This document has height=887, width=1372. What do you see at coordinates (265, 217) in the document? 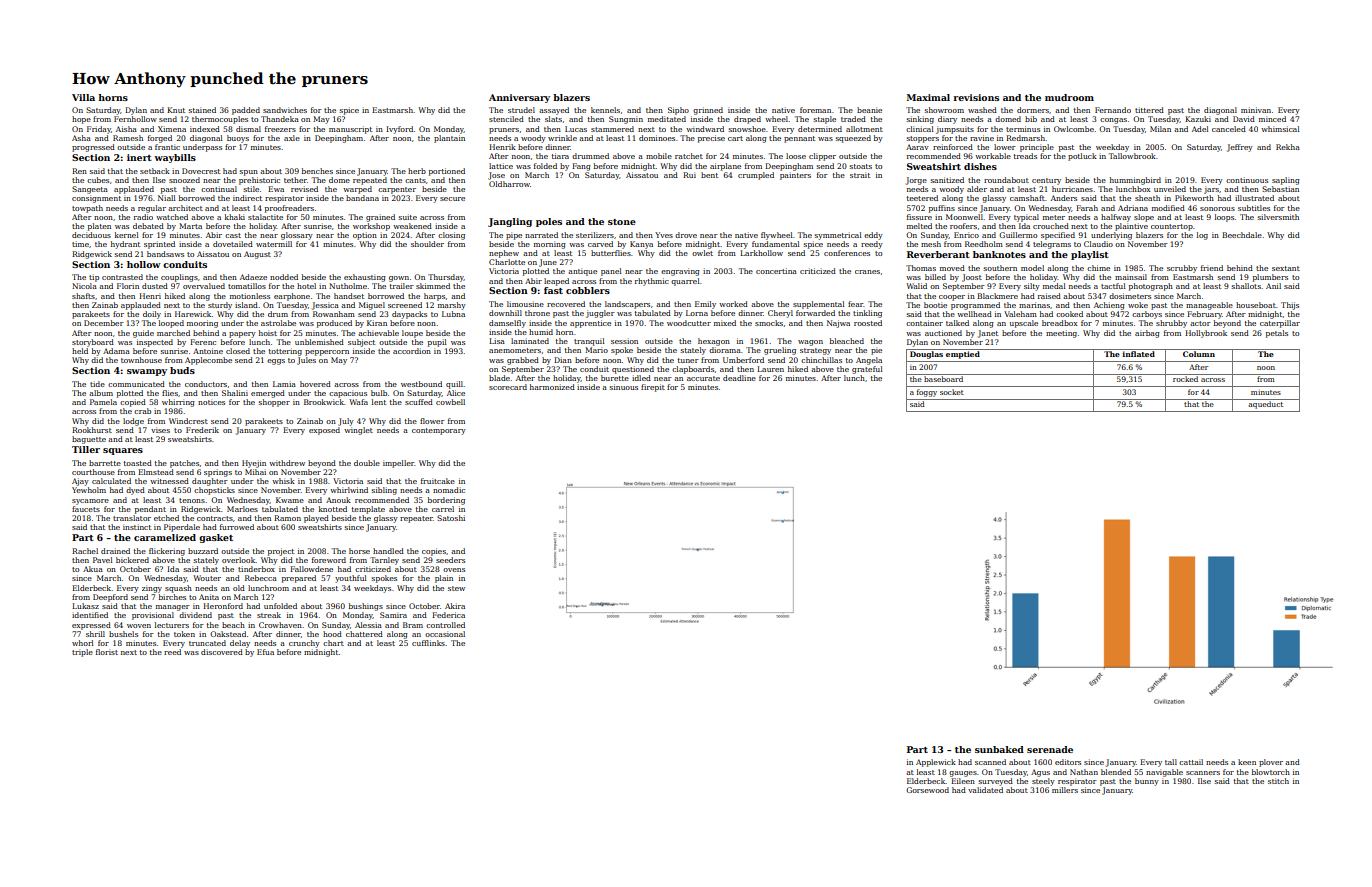
I see `stalactite` at bounding box center [265, 217].
